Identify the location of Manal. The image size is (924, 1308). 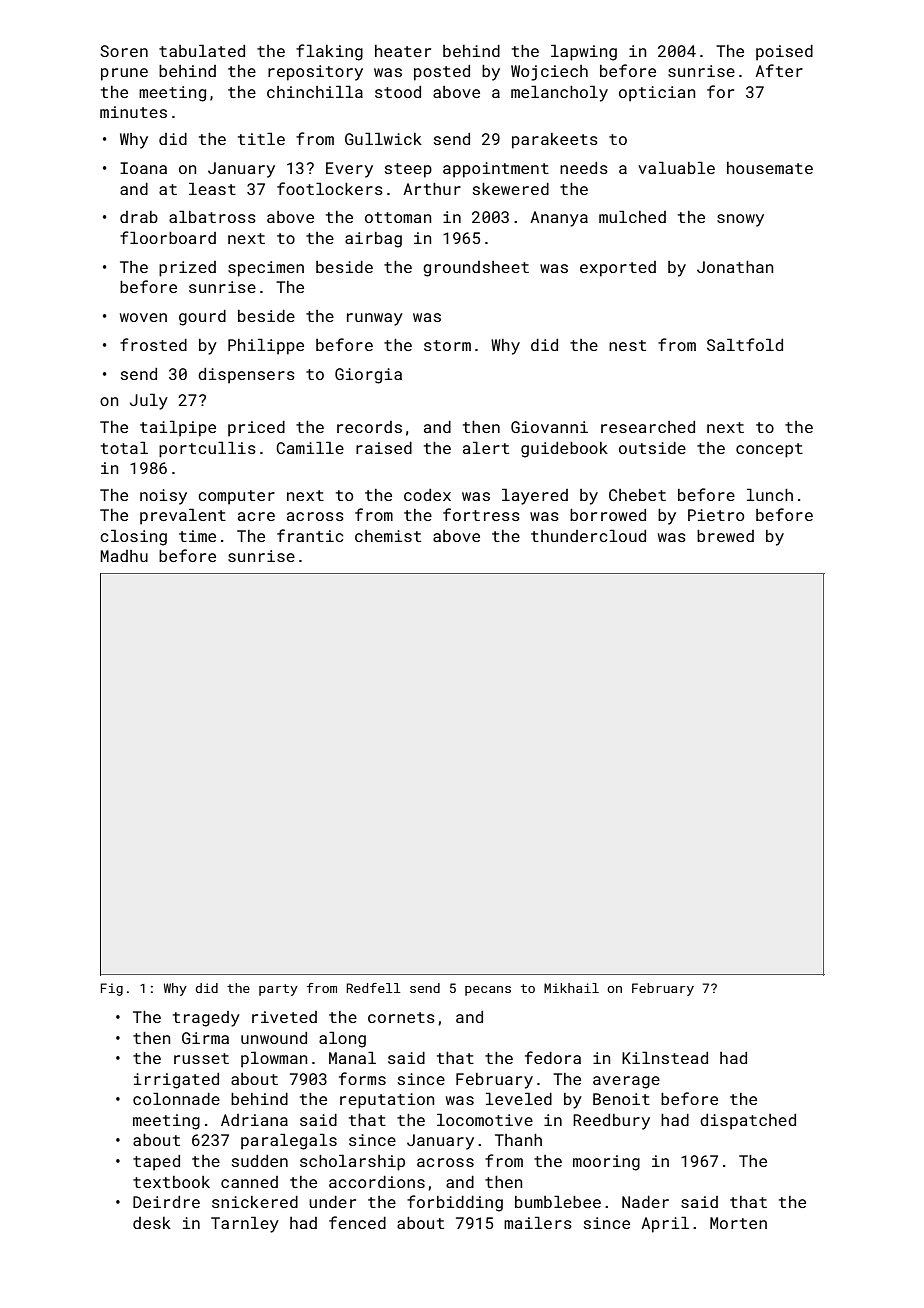
(352, 1057).
